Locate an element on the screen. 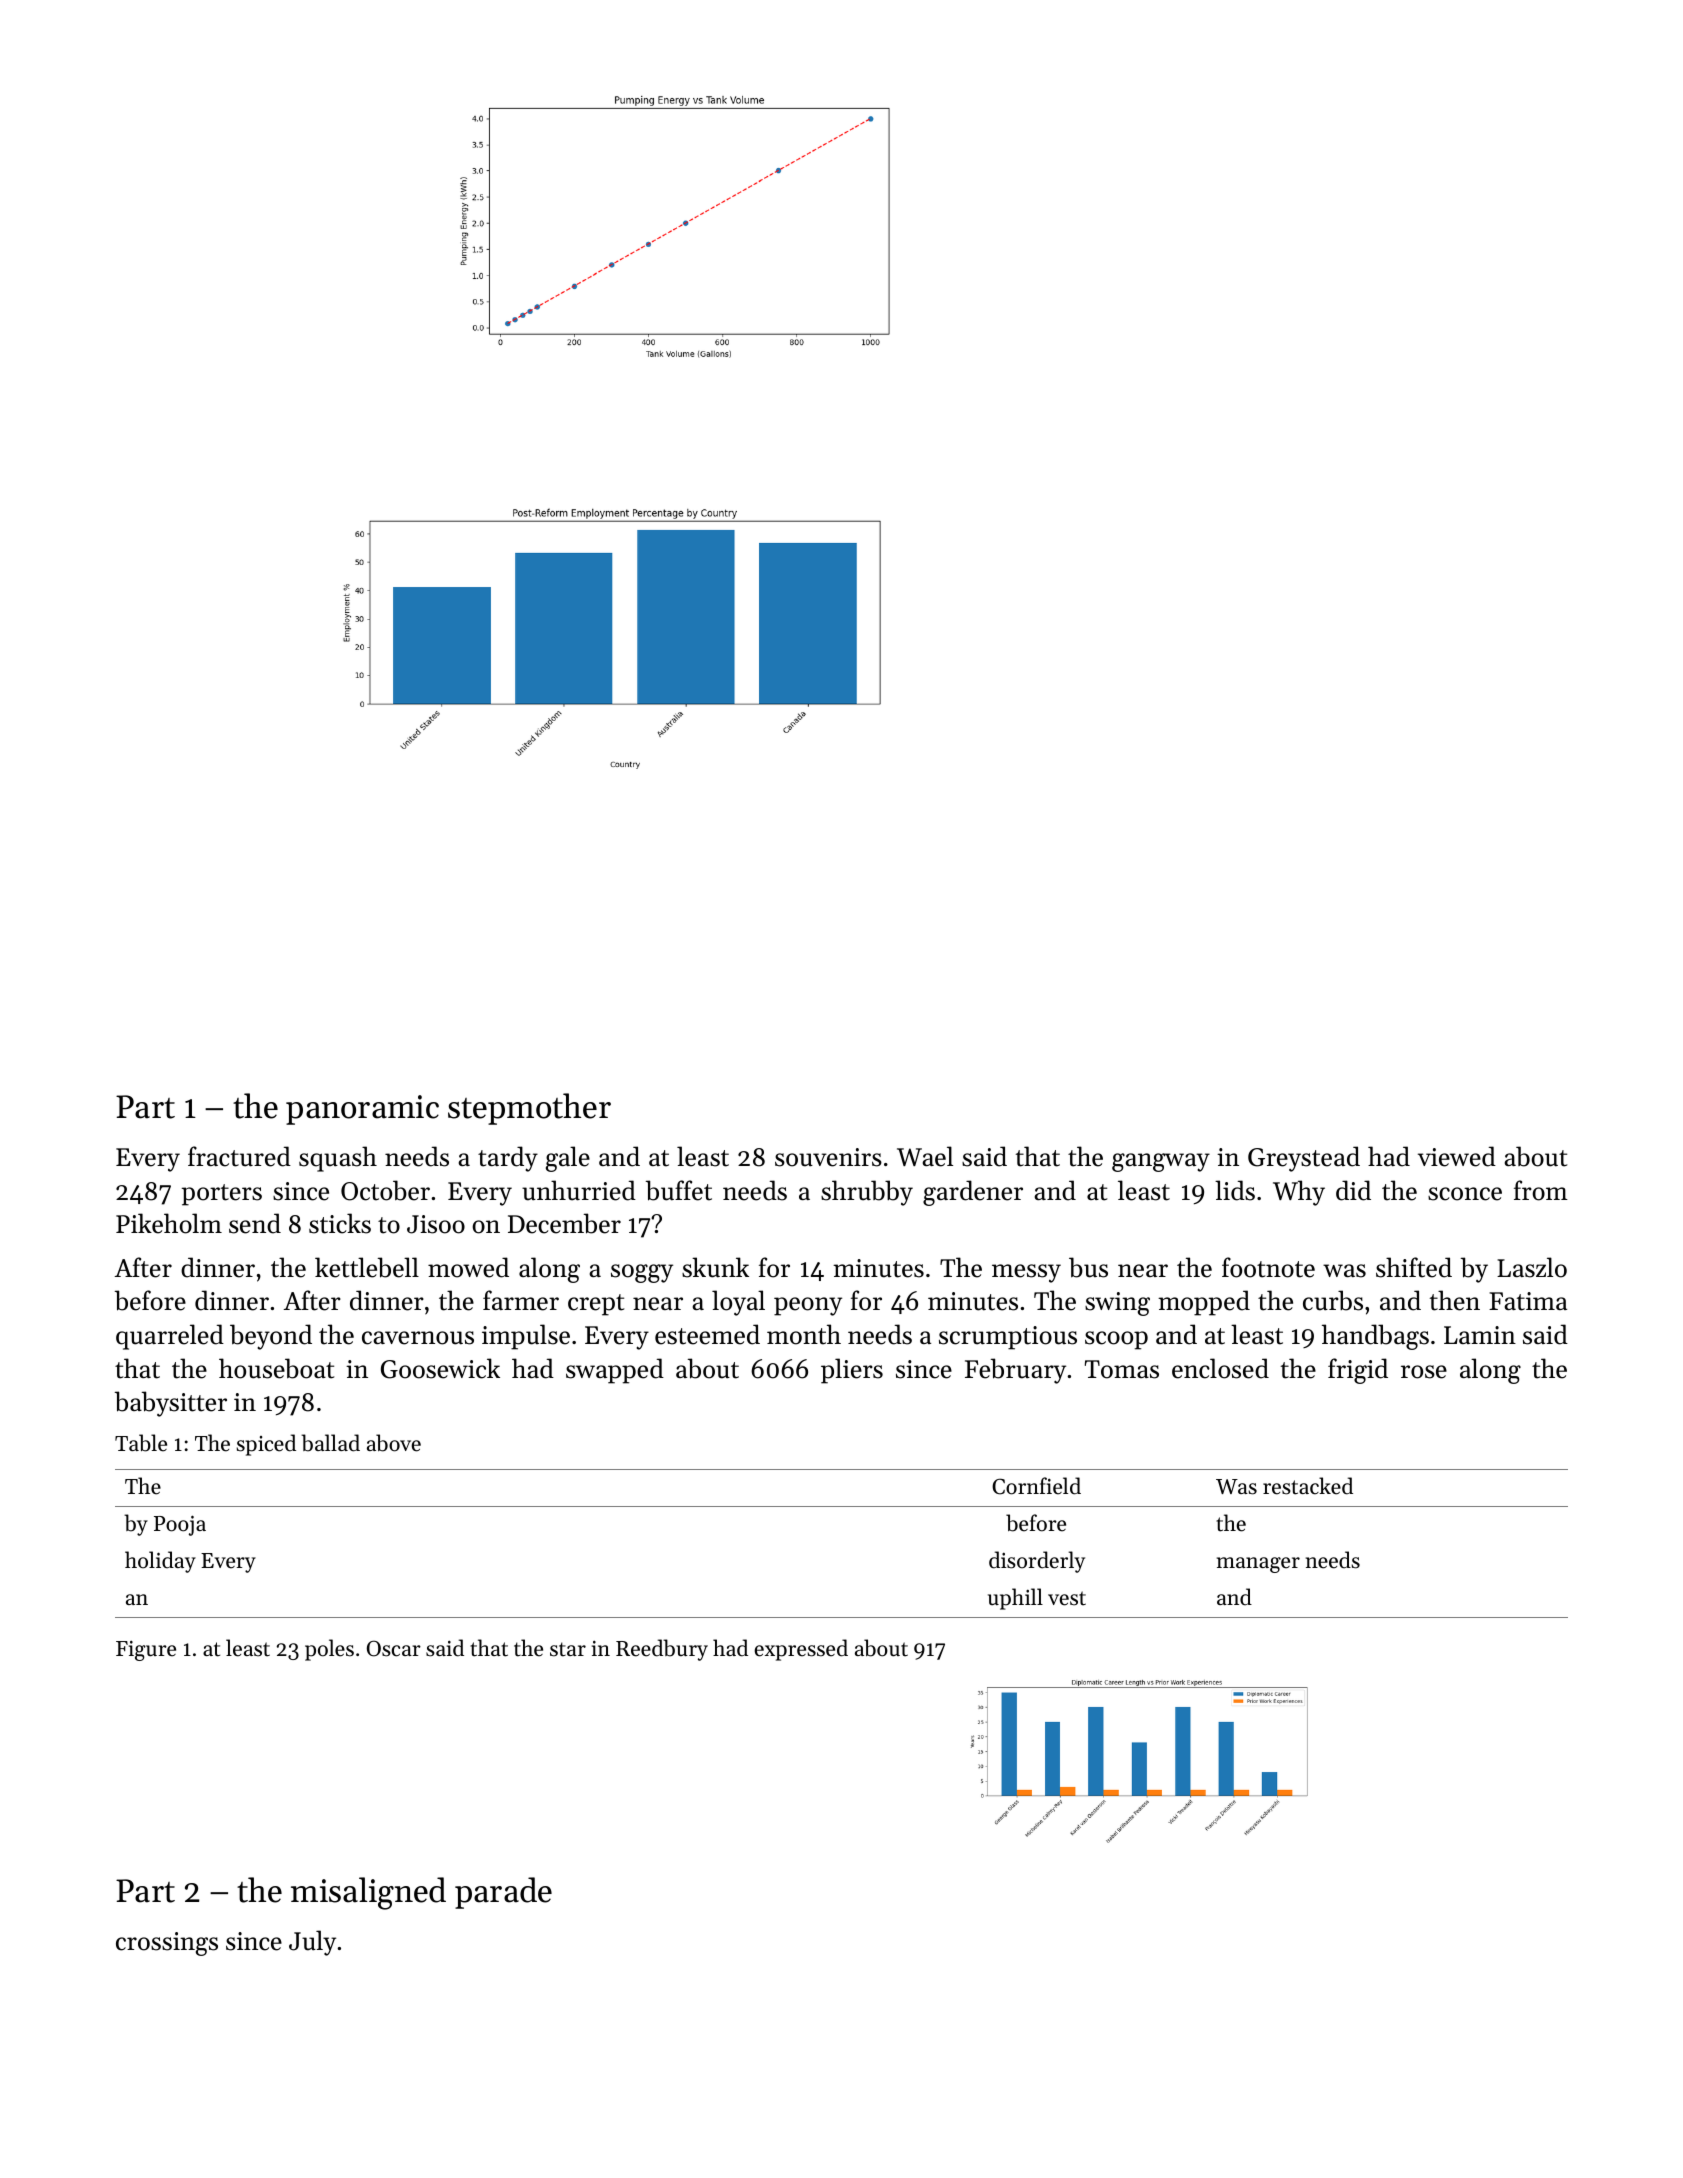  holiday is located at coordinates (160, 1562).
